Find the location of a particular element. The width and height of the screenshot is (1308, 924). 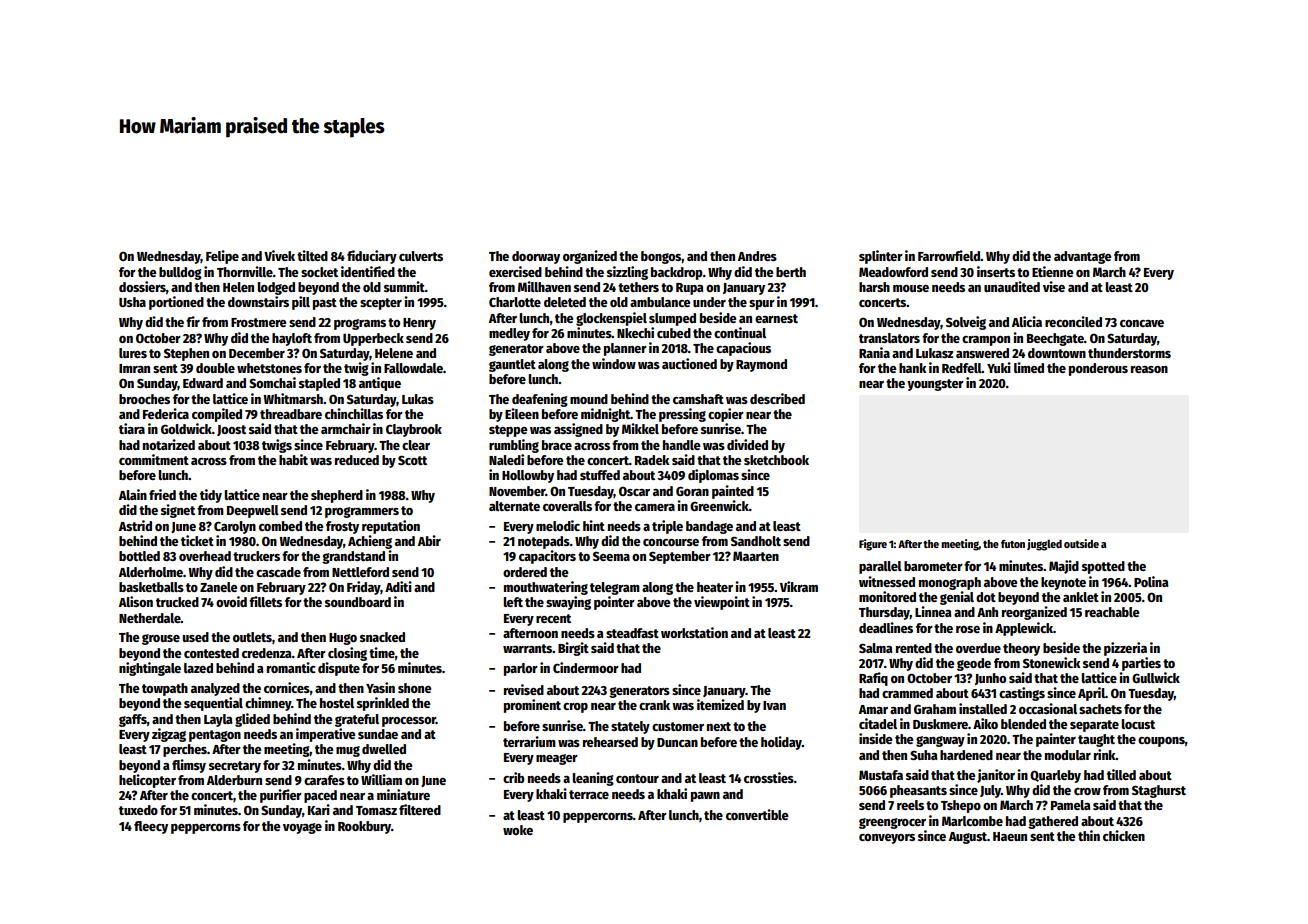

Rupa is located at coordinates (690, 289).
